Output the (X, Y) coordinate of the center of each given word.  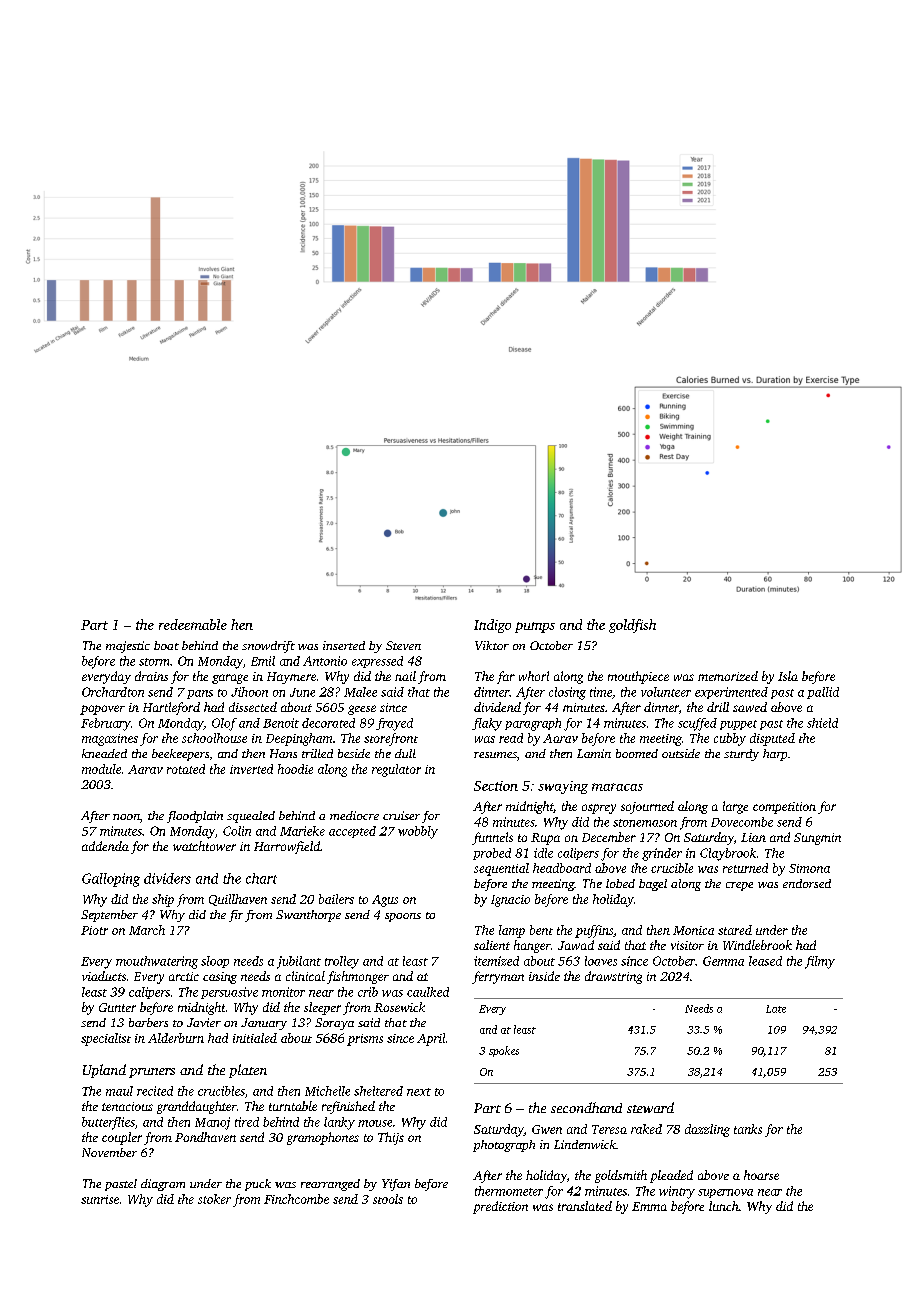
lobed (620, 883)
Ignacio (510, 901)
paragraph (533, 724)
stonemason (645, 823)
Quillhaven (238, 900)
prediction (500, 1207)
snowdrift (268, 647)
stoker (214, 1199)
